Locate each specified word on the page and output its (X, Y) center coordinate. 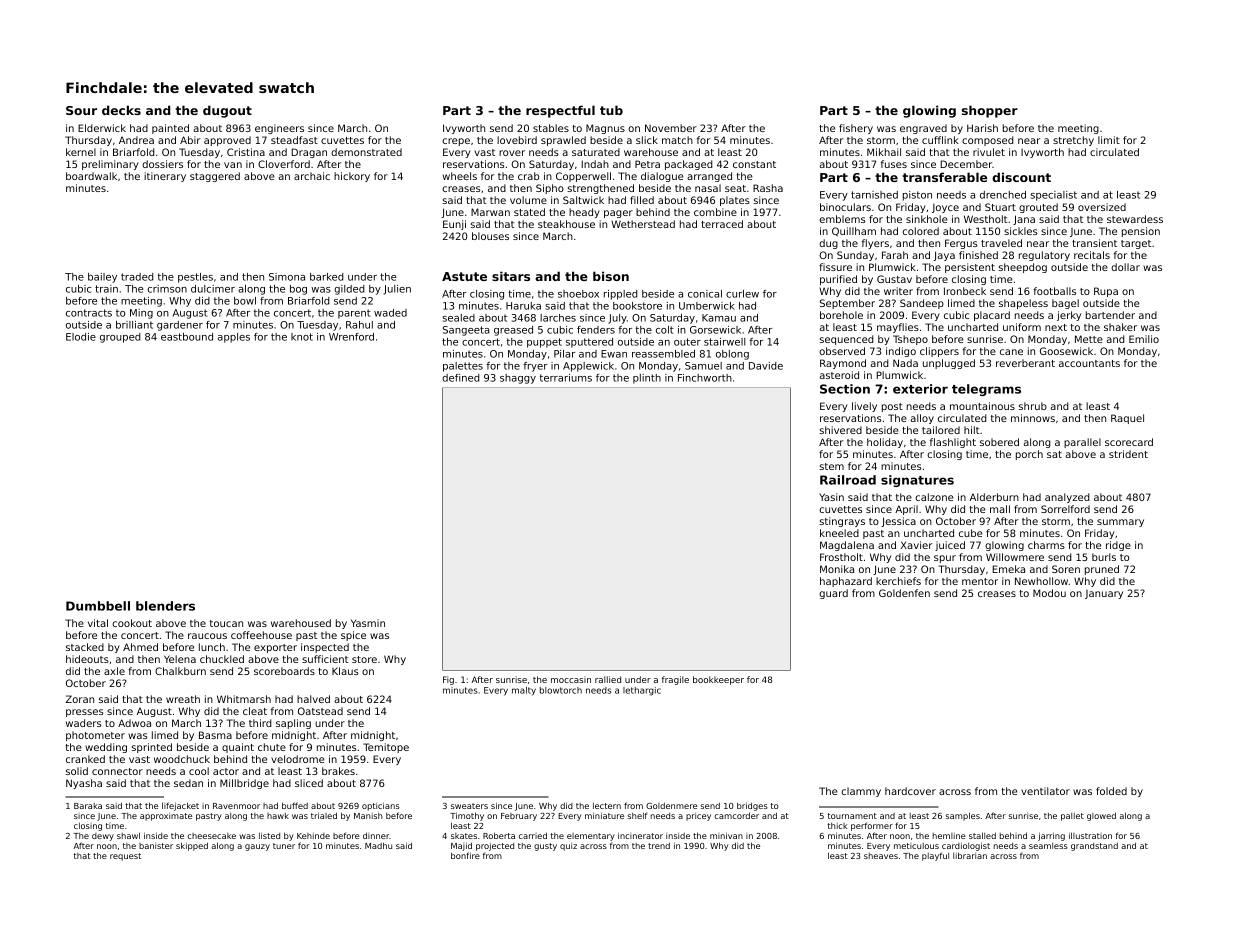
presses (84, 713)
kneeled (839, 533)
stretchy (1073, 141)
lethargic (642, 691)
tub (611, 110)
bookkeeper (718, 680)
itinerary (165, 177)
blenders (165, 606)
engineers (279, 129)
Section (845, 389)
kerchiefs (898, 581)
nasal (708, 188)
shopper (990, 111)
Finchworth (705, 378)
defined (461, 378)
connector (117, 771)
